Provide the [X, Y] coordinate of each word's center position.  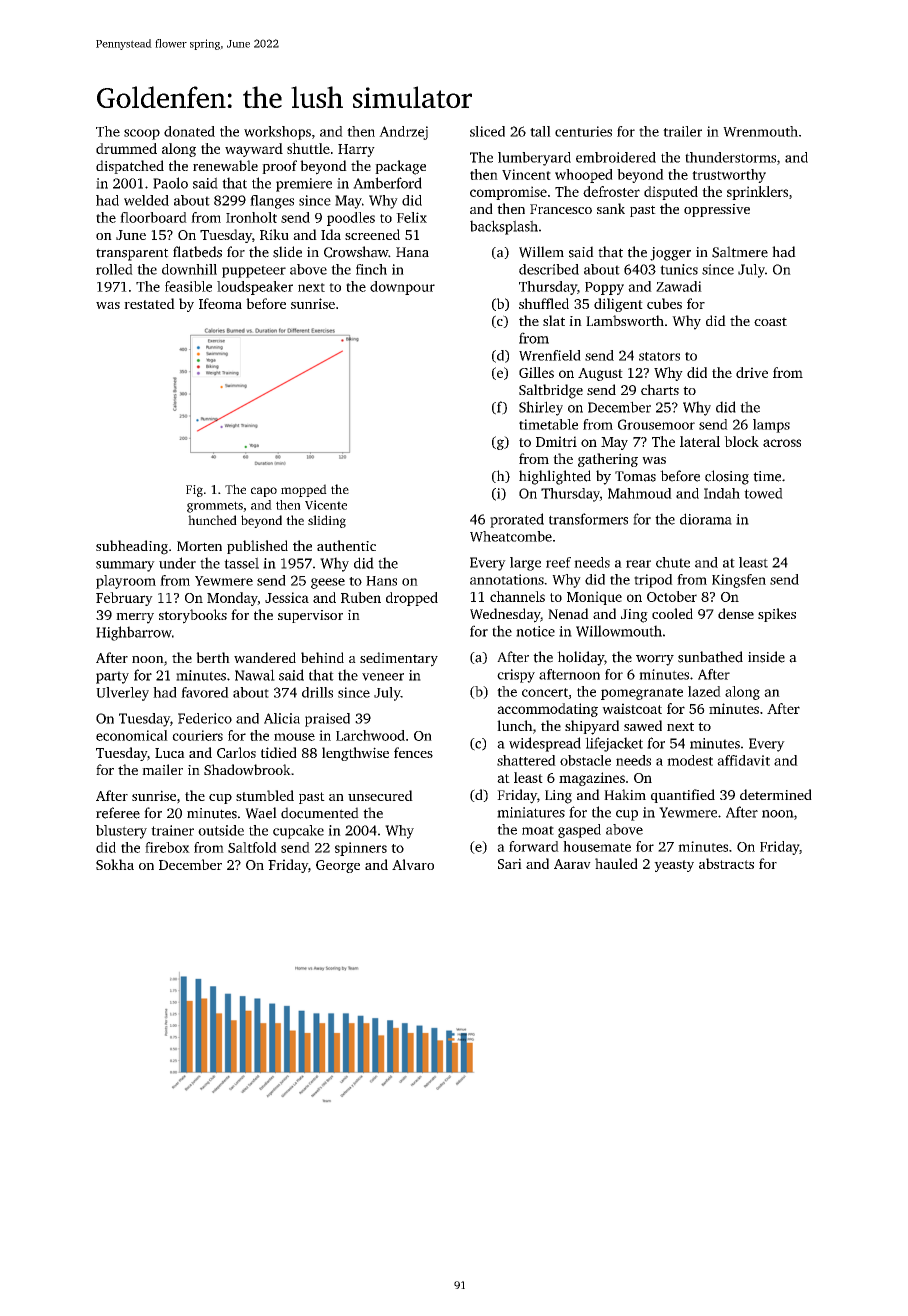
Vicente [326, 505]
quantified [683, 796]
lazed [704, 691]
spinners [361, 849]
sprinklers [757, 193]
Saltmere [740, 252]
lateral [700, 441]
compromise [508, 193]
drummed [126, 148]
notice [535, 631]
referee [118, 813]
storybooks [193, 616]
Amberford [387, 183]
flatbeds [197, 252]
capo [264, 492]
